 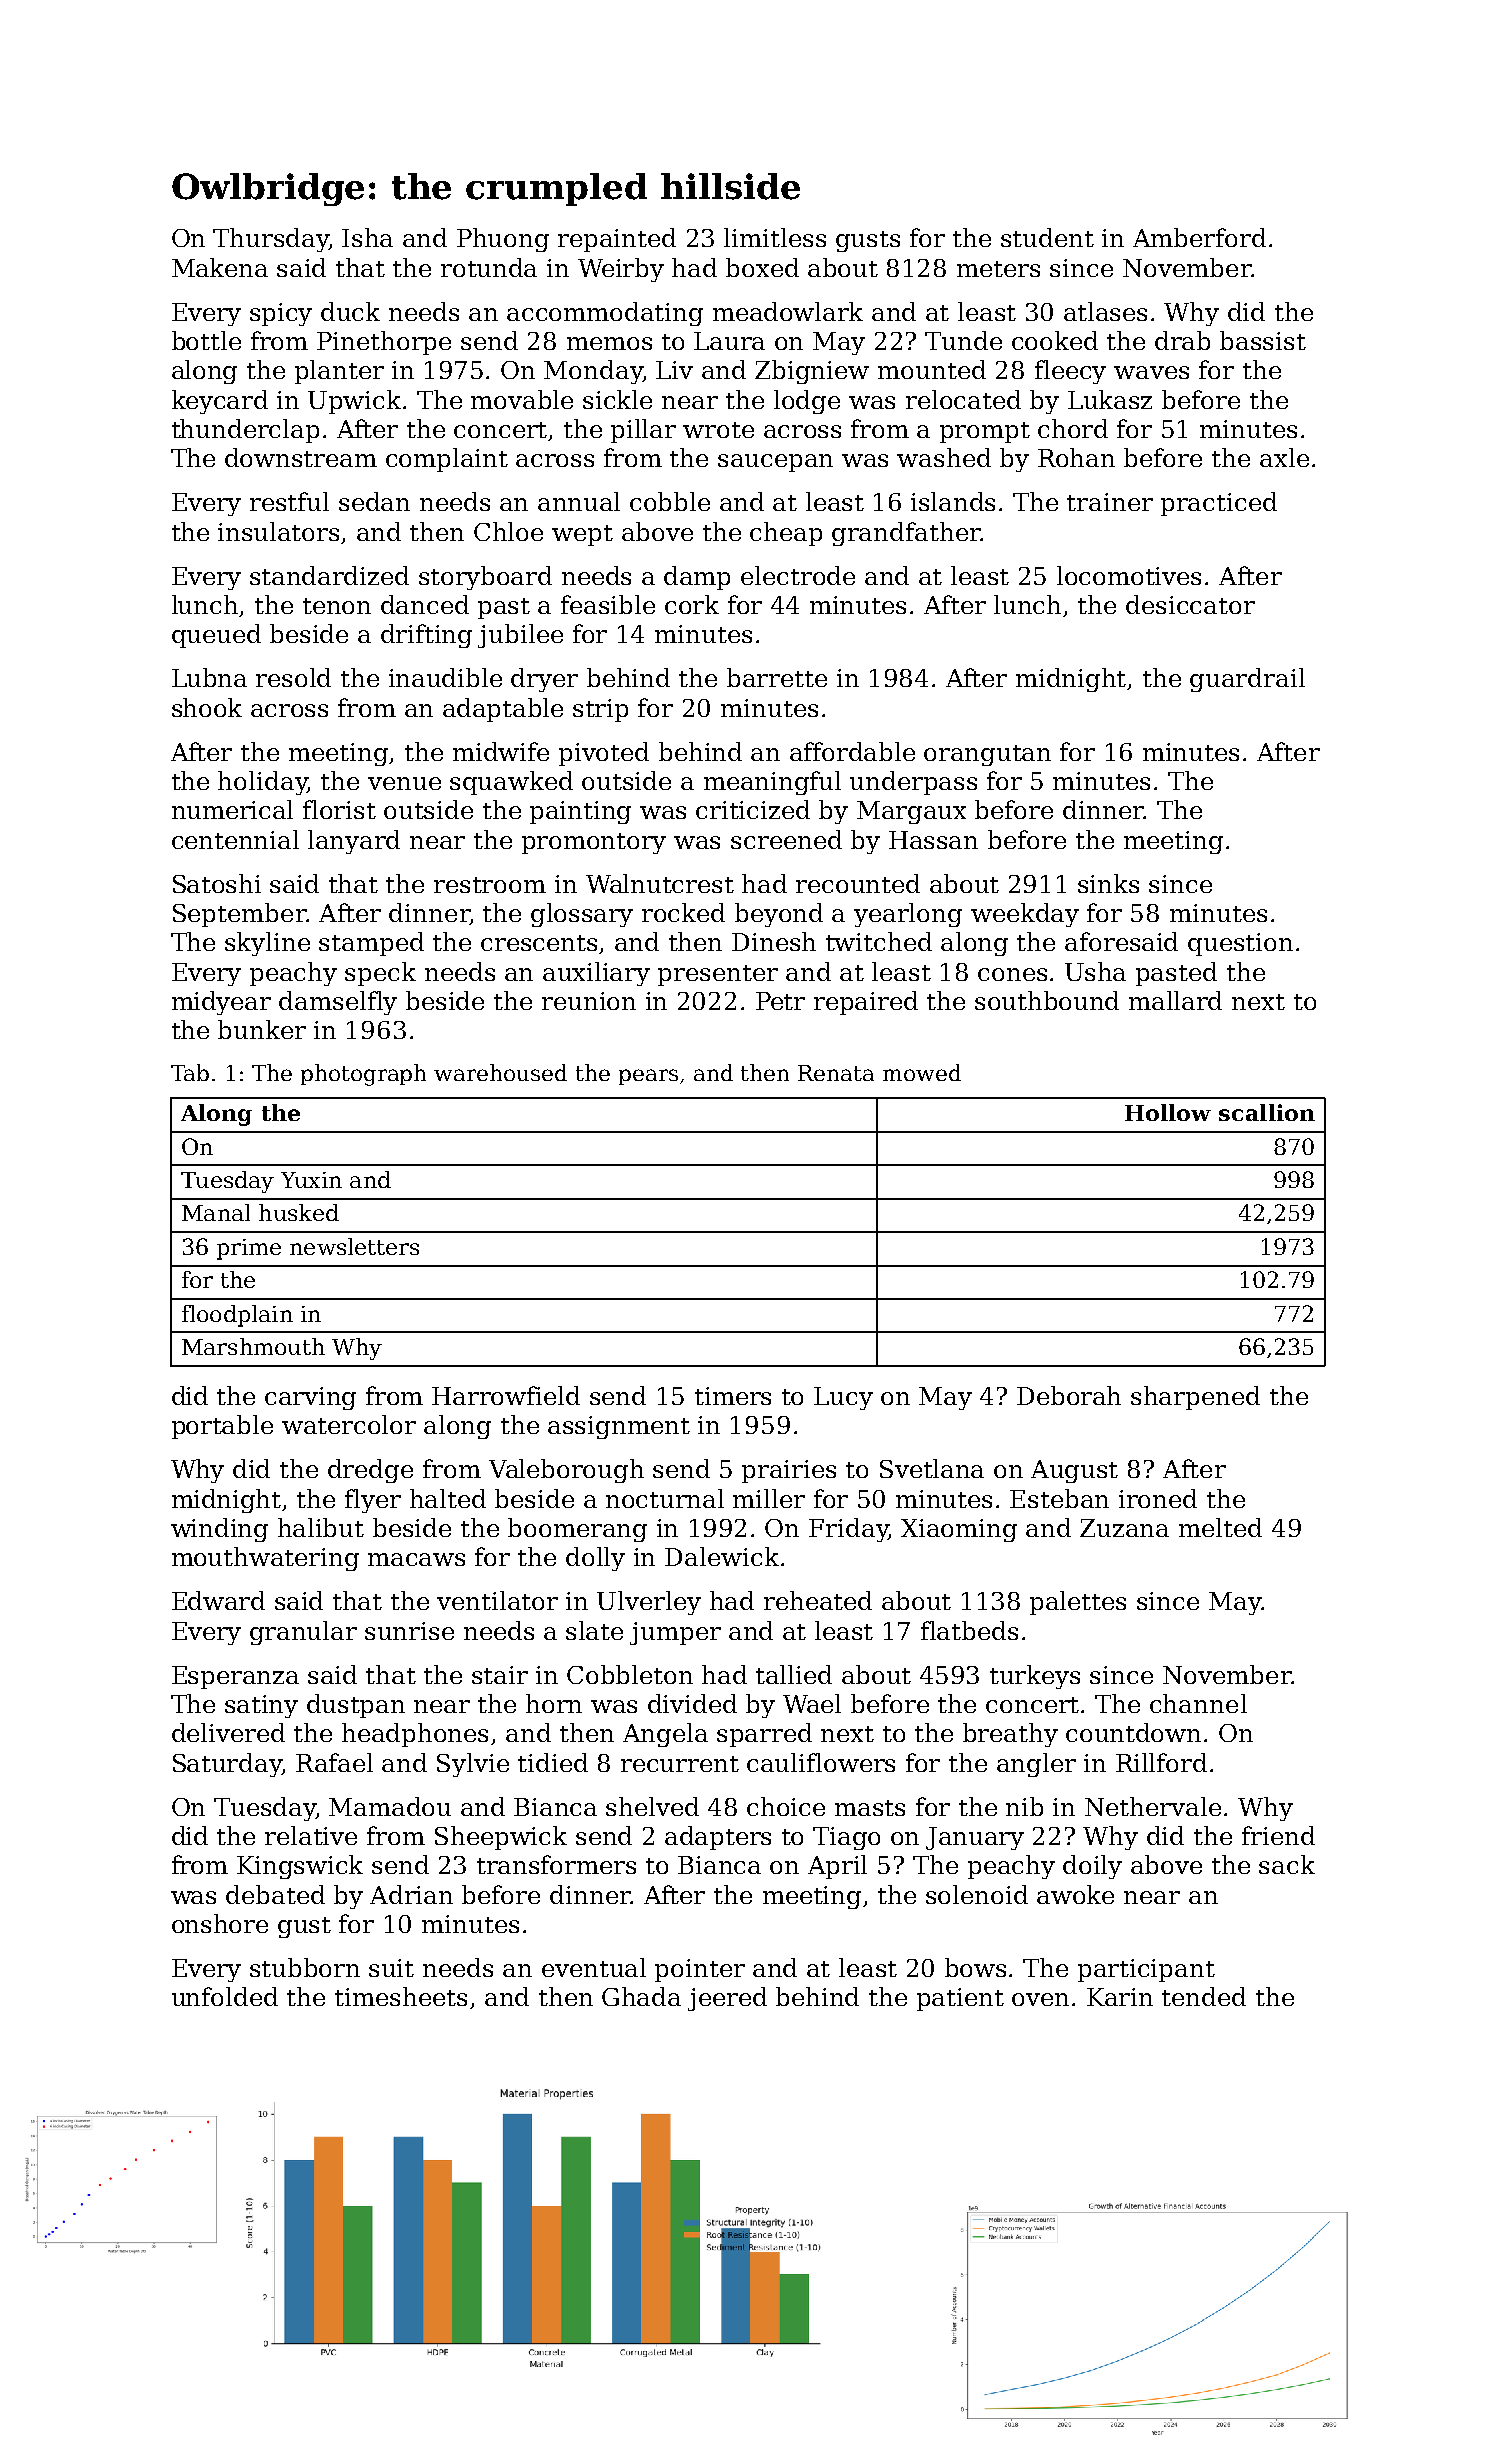 What do you see at coordinates (1146, 1970) in the screenshot?
I see `participant` at bounding box center [1146, 1970].
